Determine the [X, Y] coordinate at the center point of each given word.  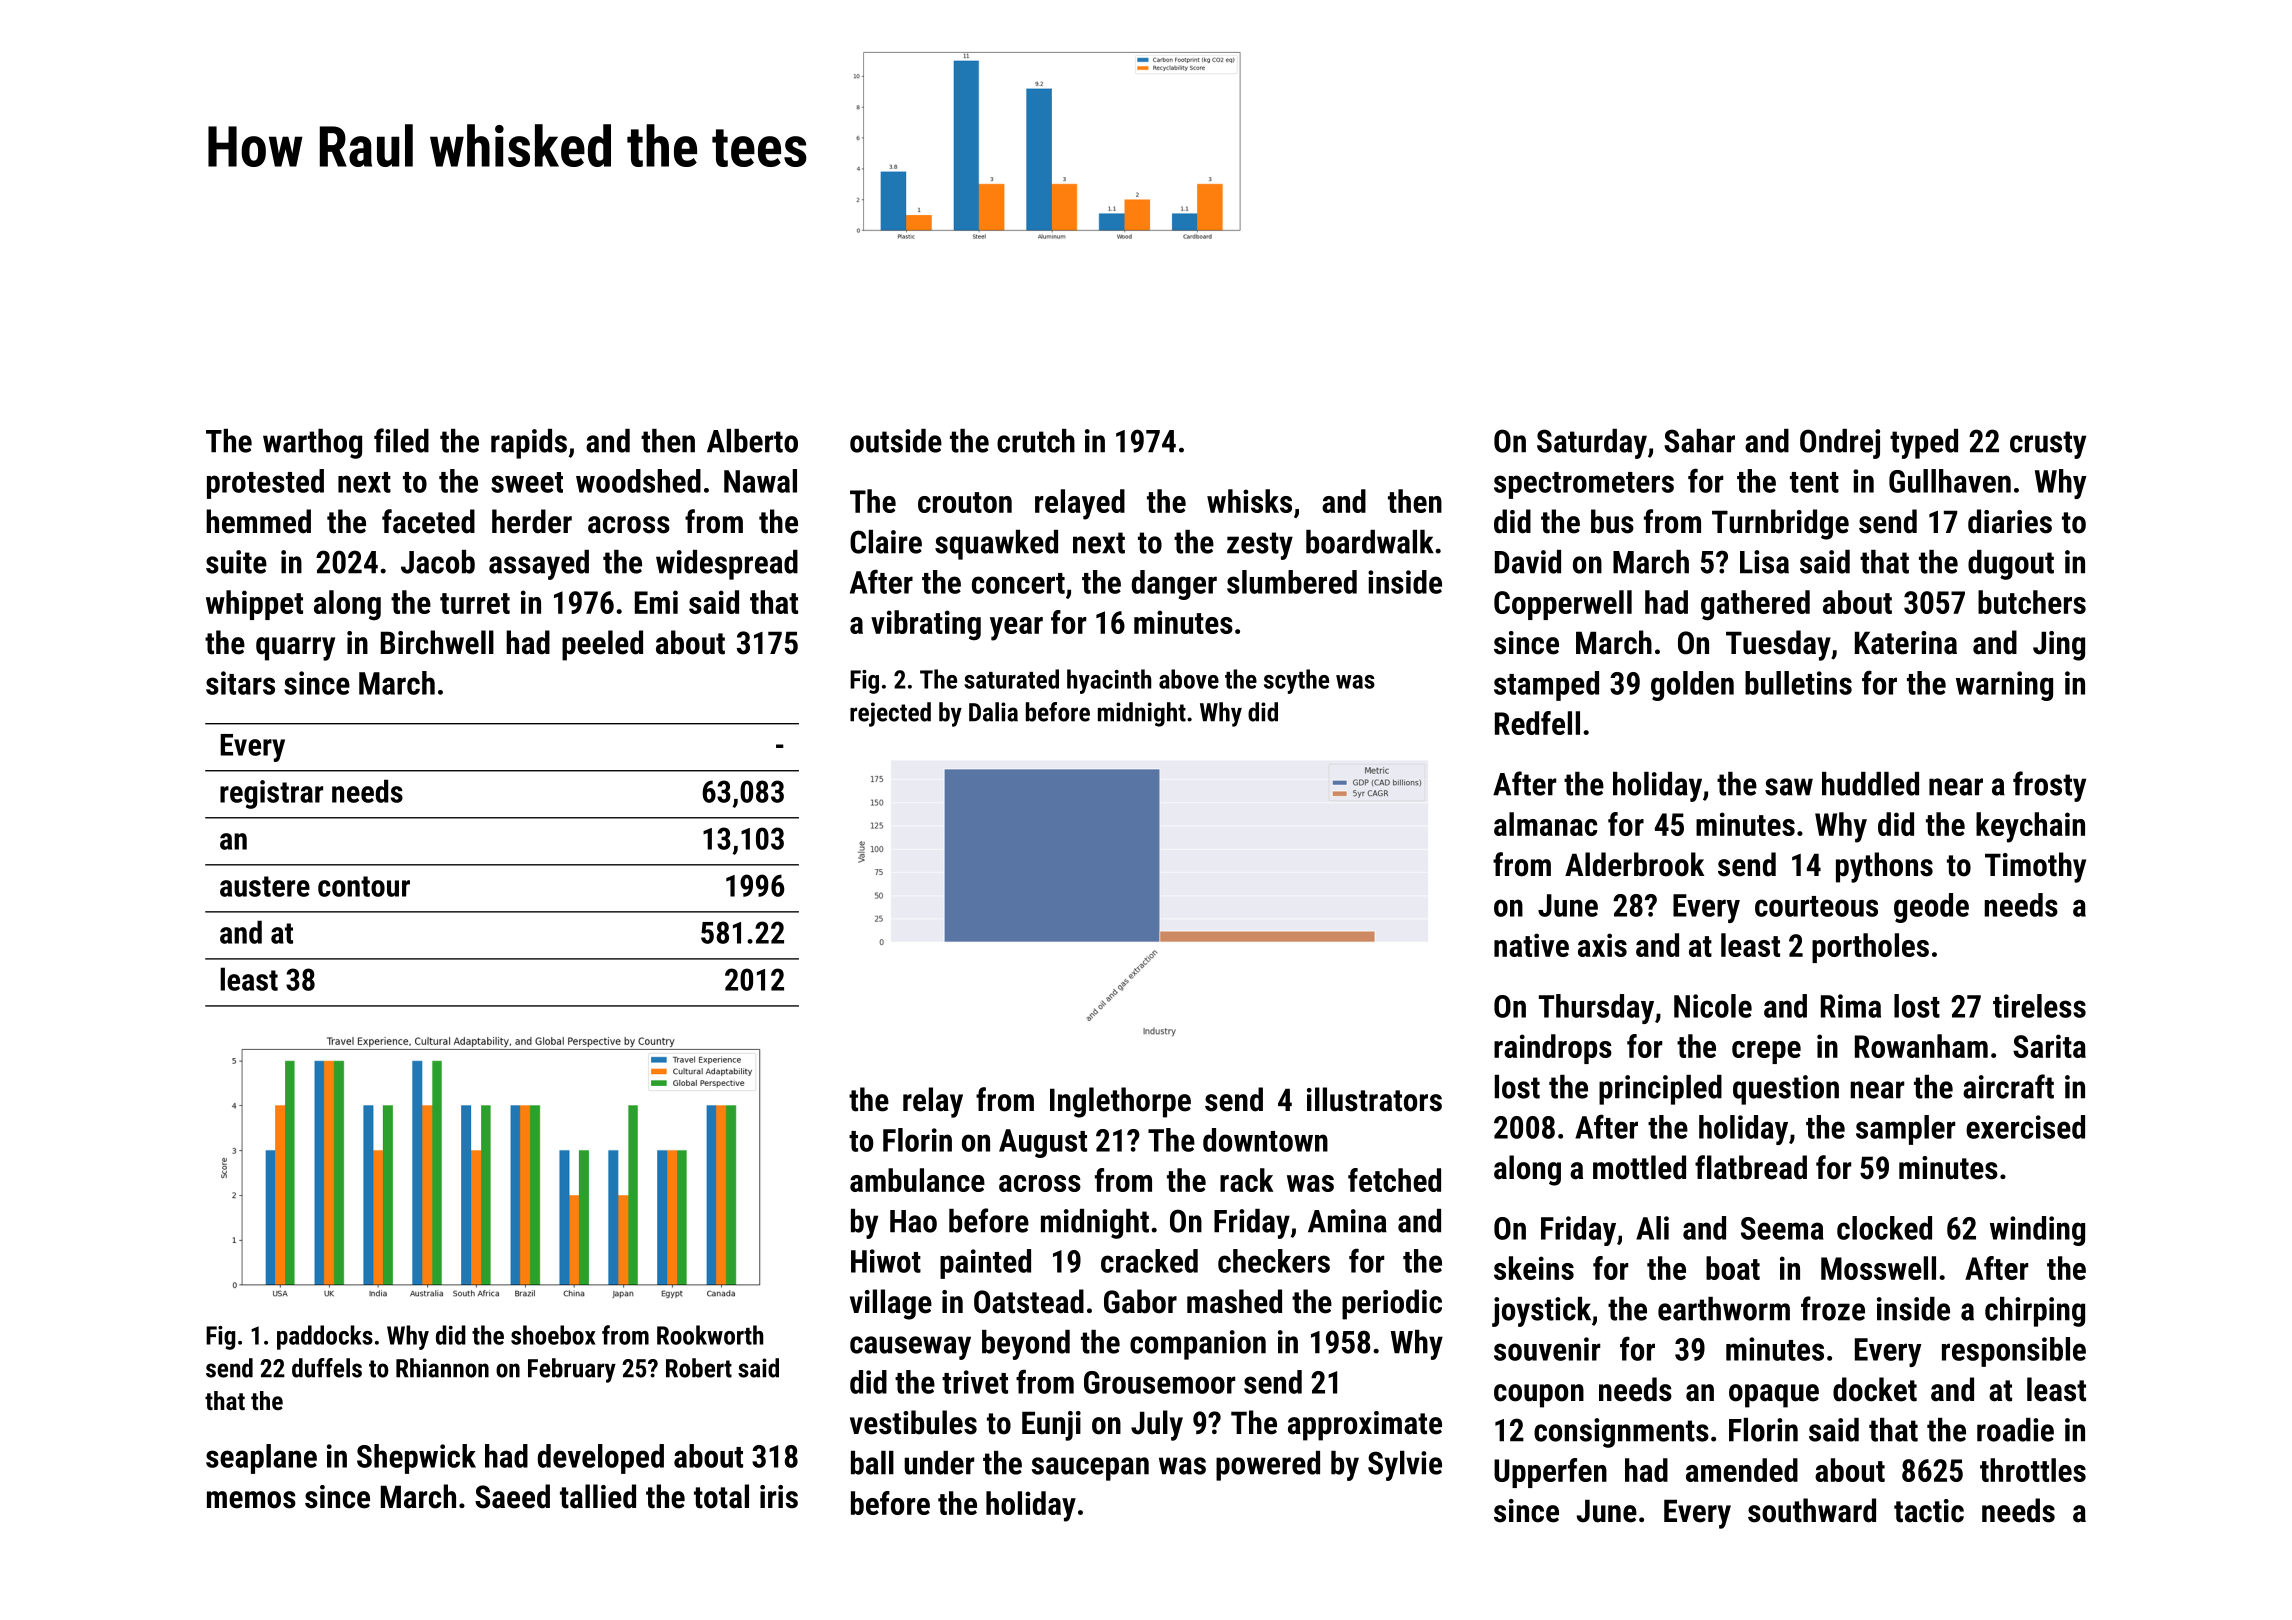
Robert [699, 1368]
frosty [2049, 786]
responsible [2014, 1352]
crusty [2048, 445]
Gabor [1140, 1301]
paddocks [325, 1337]
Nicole [1713, 1006]
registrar [271, 794]
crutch [1036, 441]
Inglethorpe [1120, 1102]
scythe [1296, 681]
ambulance [917, 1180]
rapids [529, 444]
